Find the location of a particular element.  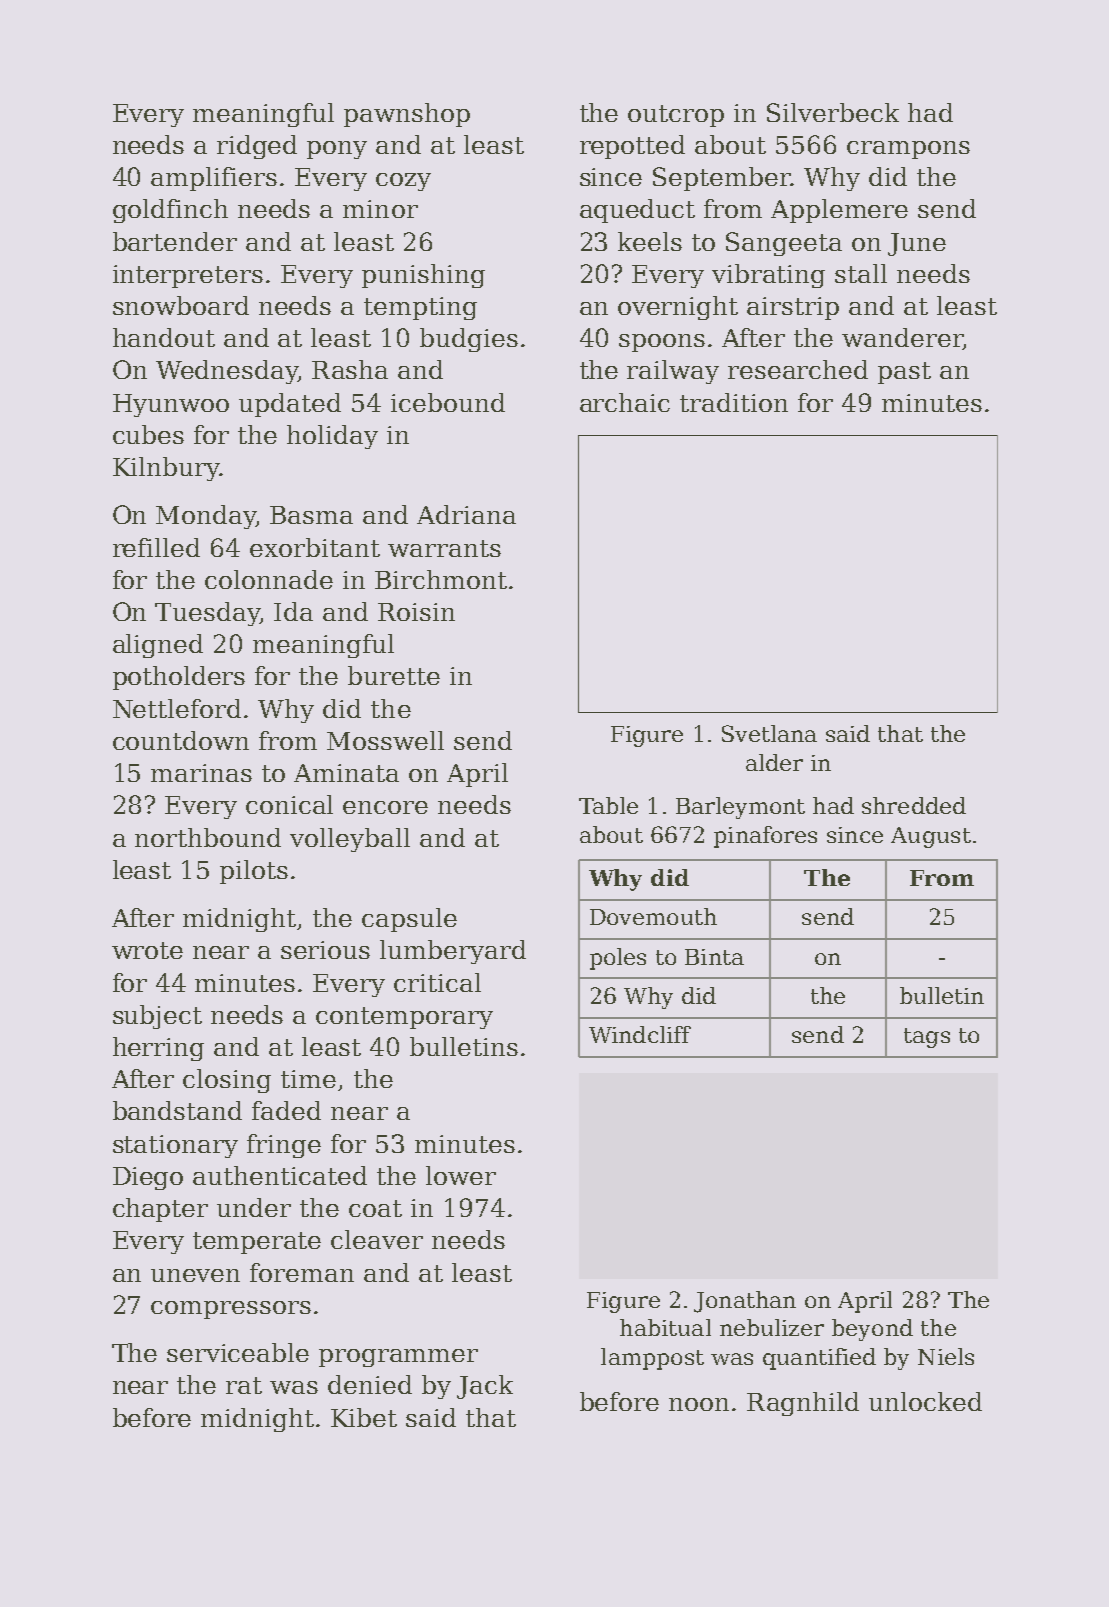

cubes is located at coordinates (148, 434).
